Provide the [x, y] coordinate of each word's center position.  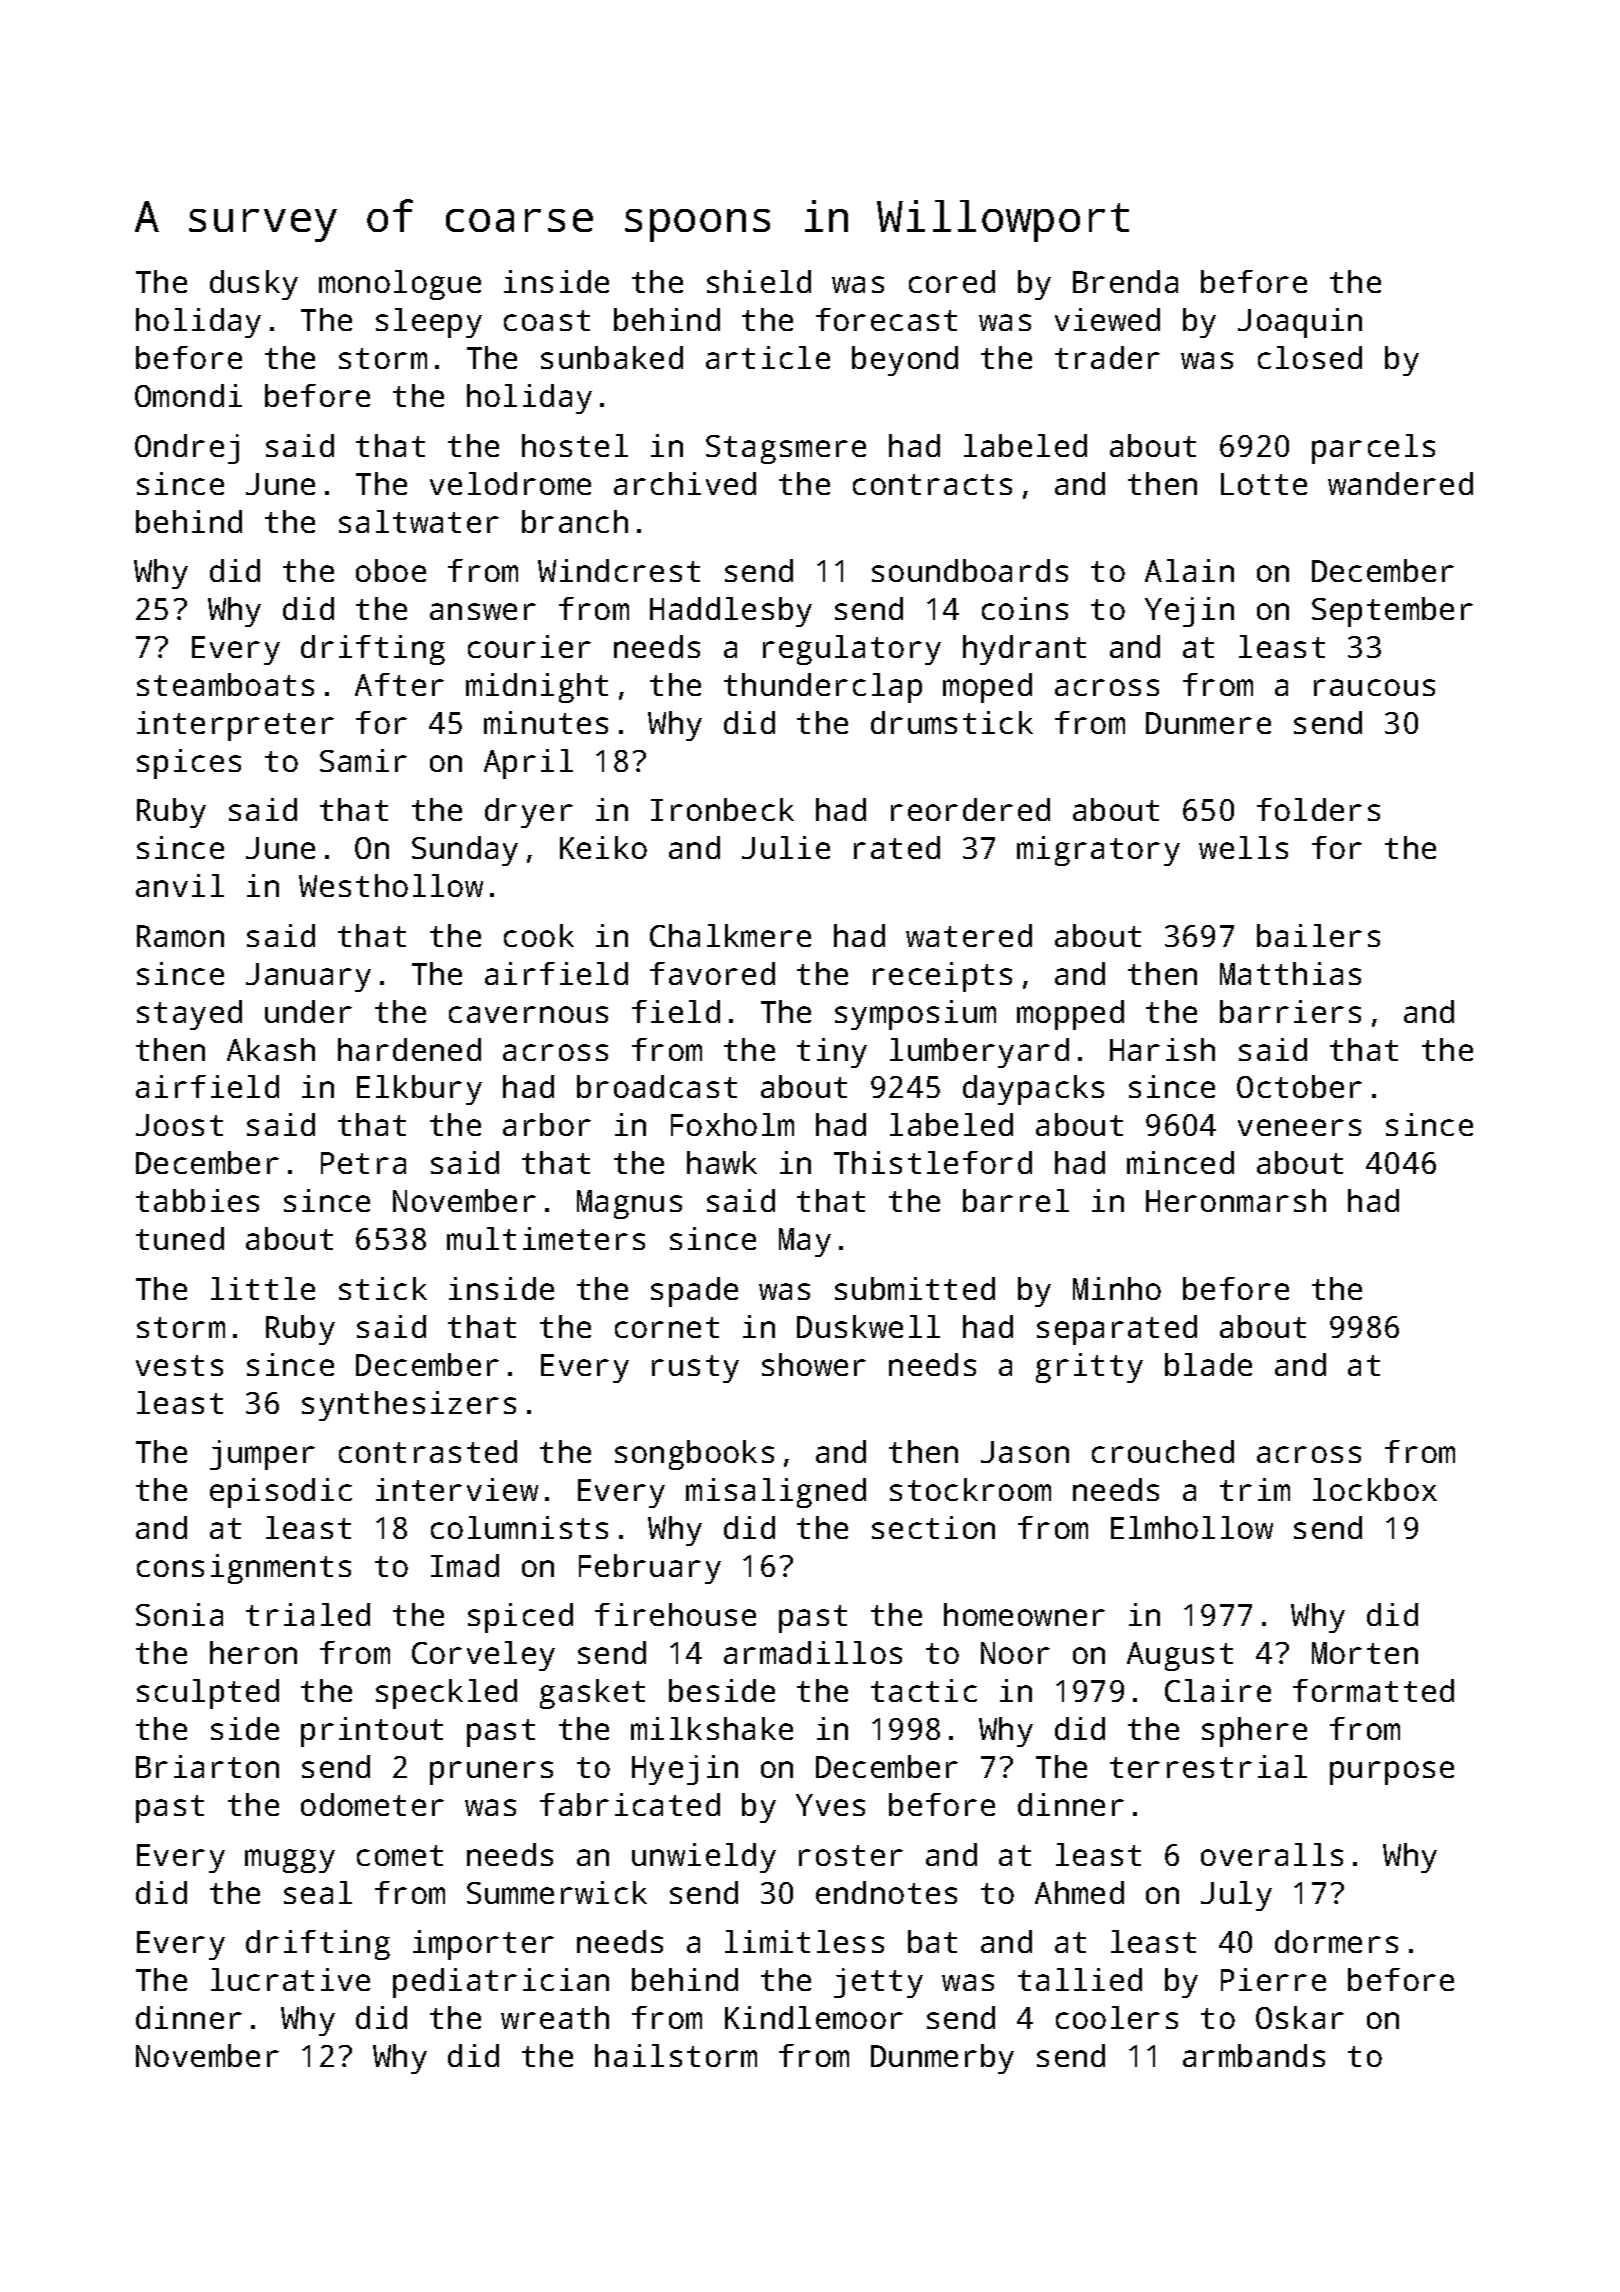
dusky [254, 285]
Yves [830, 1805]
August [1180, 1656]
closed [1310, 357]
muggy [290, 1861]
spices [189, 764]
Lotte [1264, 484]
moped [987, 688]
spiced [520, 1618]
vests [179, 1365]
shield [759, 281]
